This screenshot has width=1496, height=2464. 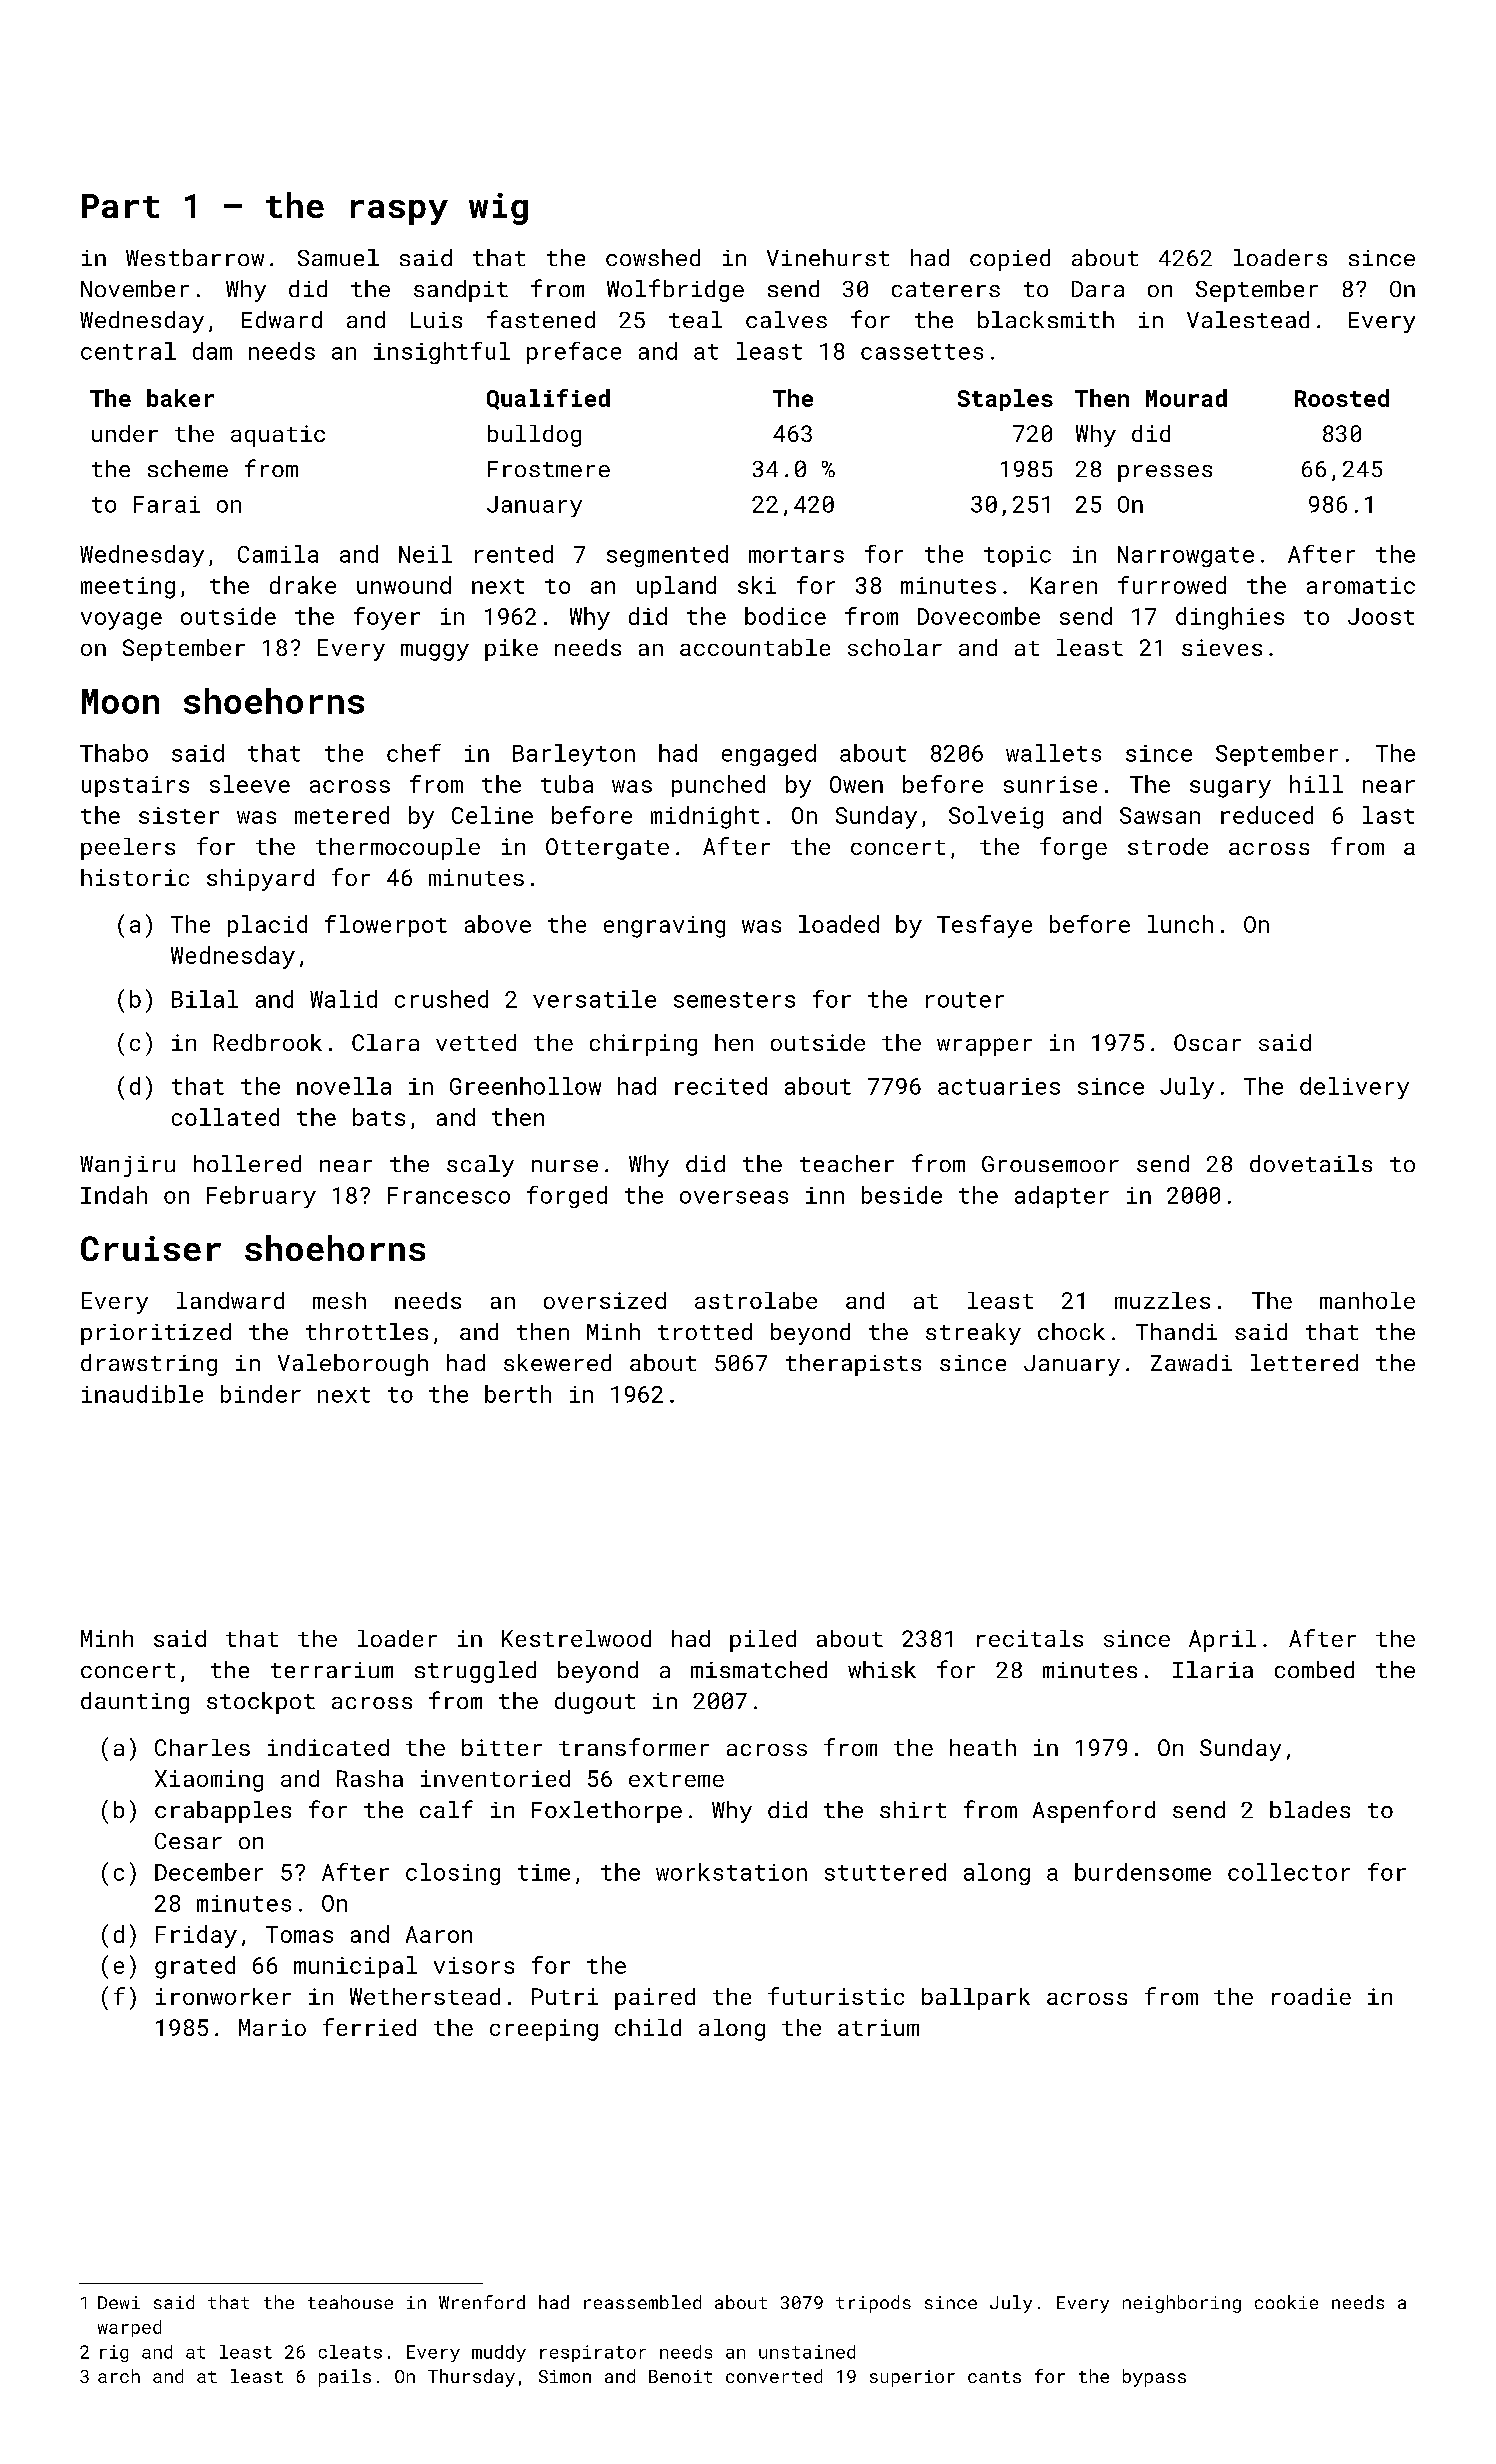 What do you see at coordinates (223, 1812) in the screenshot?
I see `crabapples` at bounding box center [223, 1812].
